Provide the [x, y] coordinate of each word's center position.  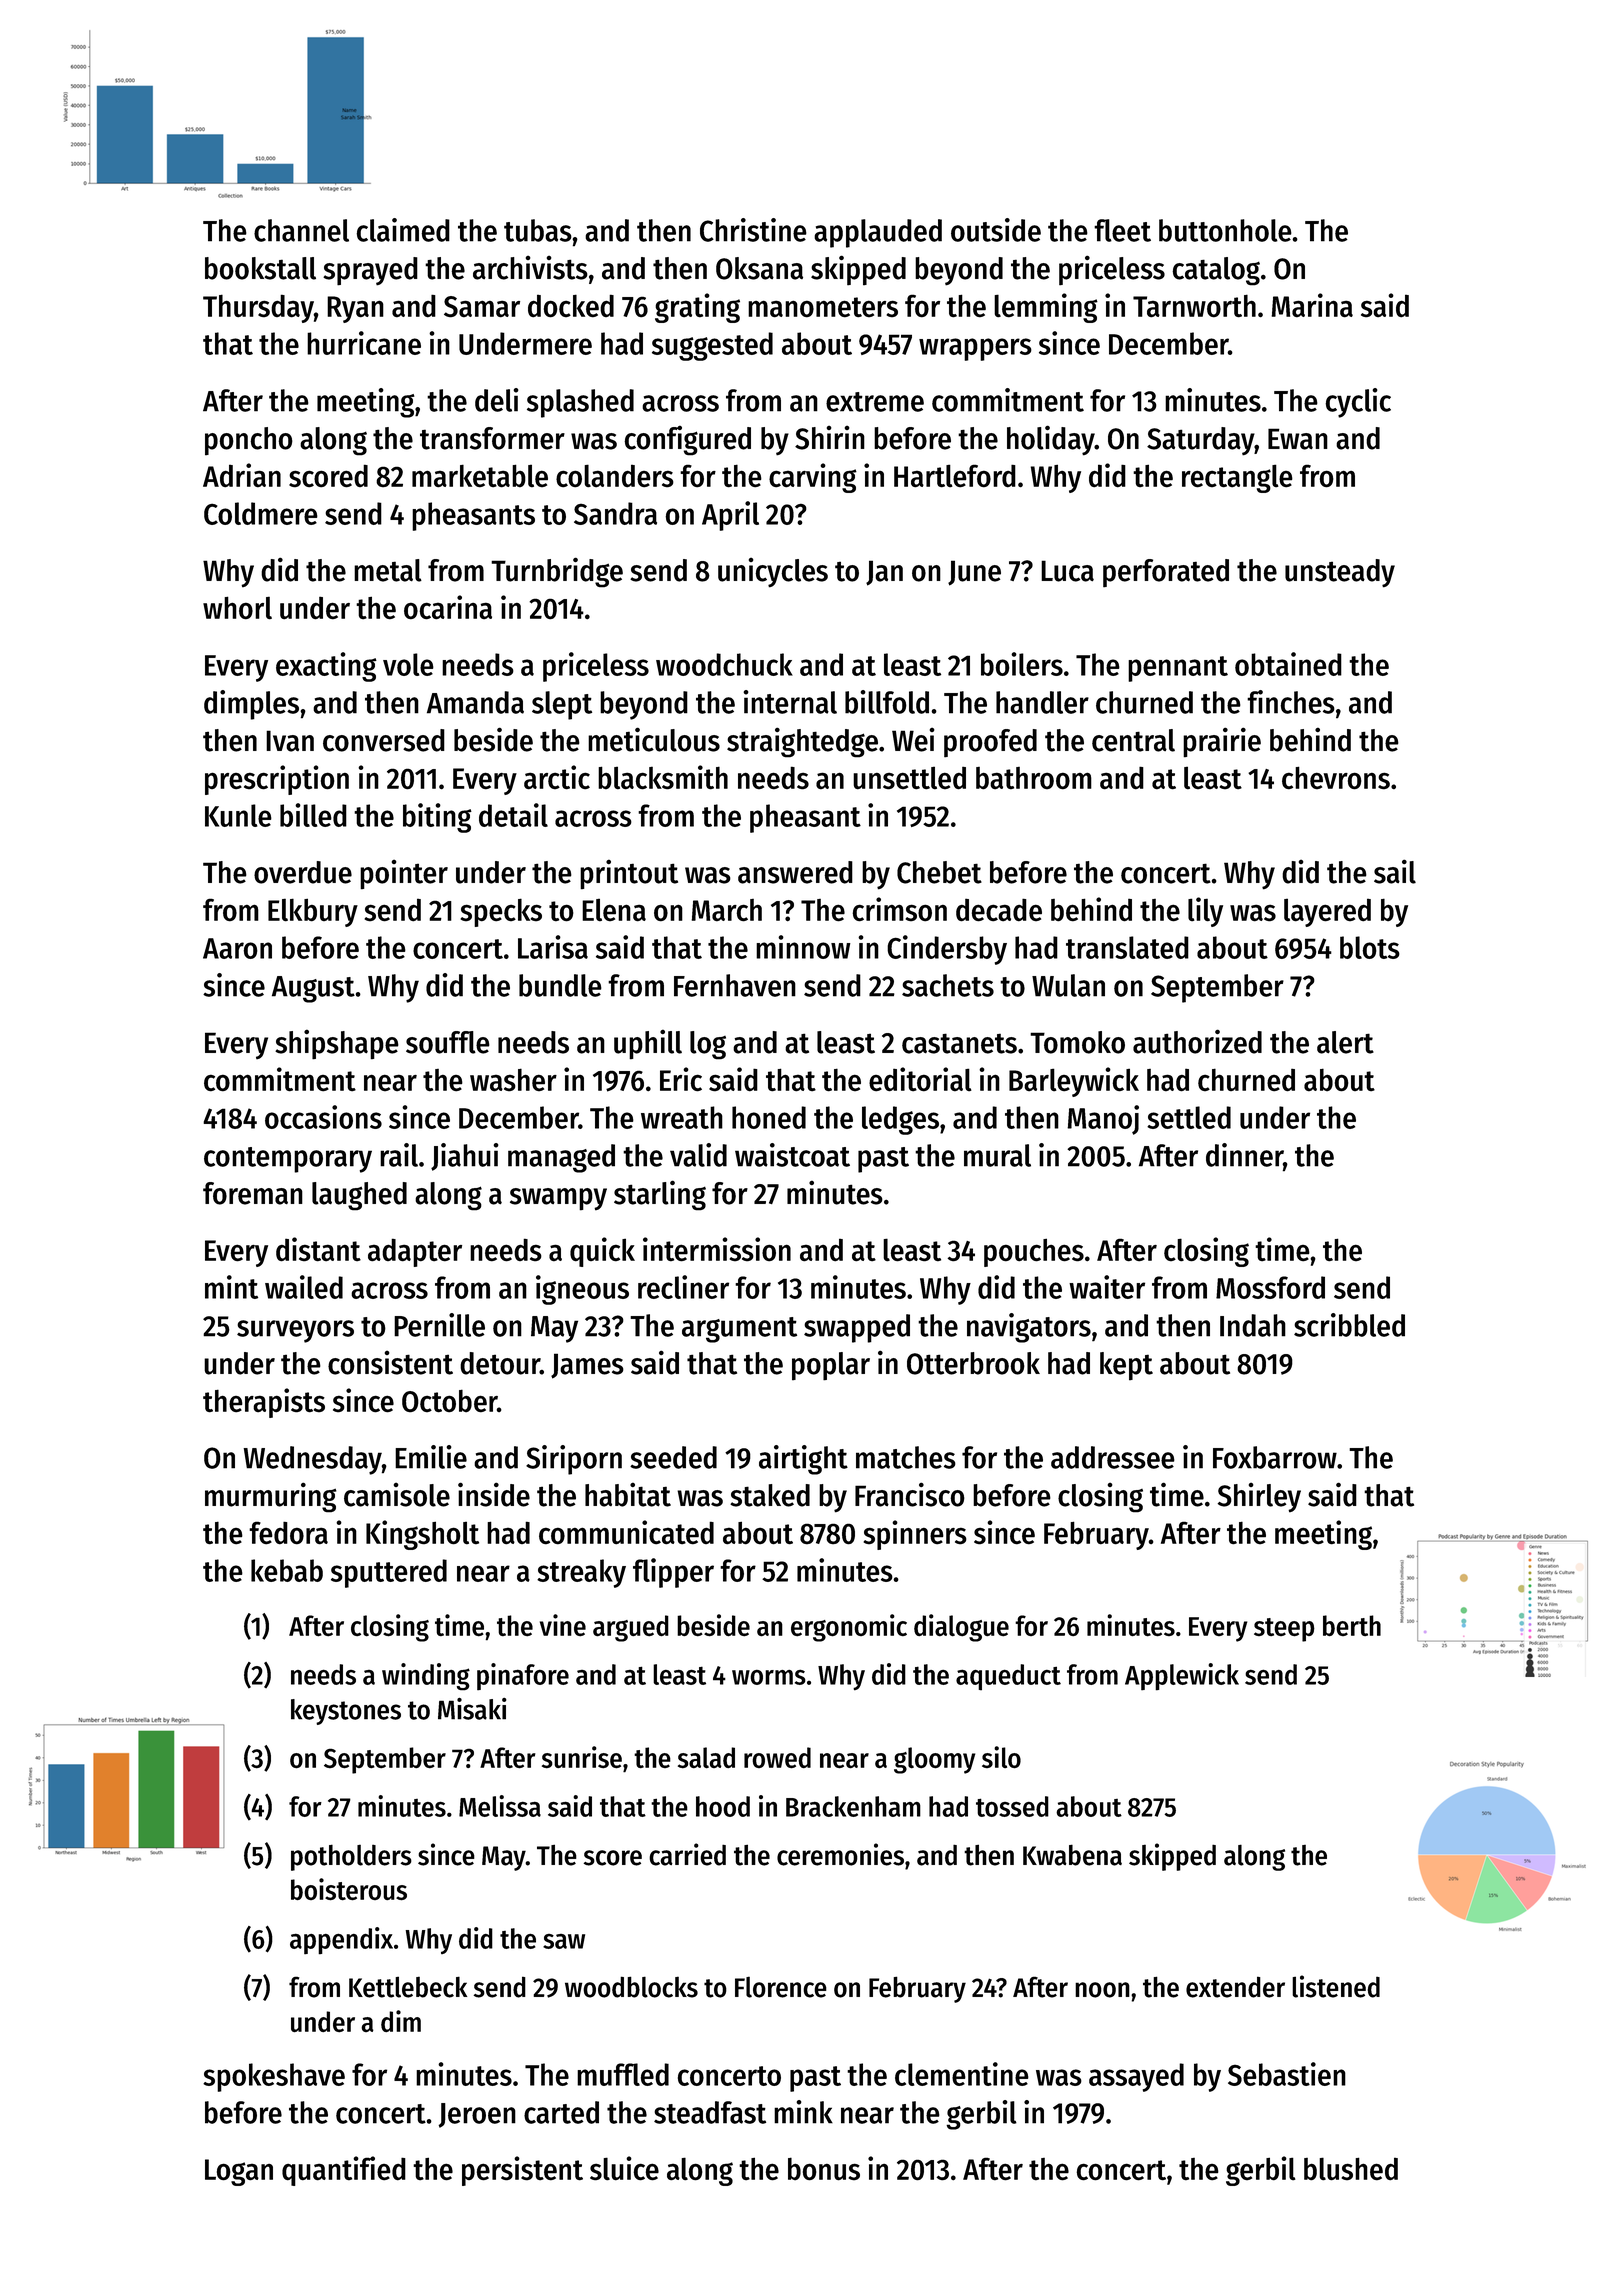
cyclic [1358, 403]
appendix [341, 1941]
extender [1235, 1987]
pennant [1178, 669]
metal [388, 570]
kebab [287, 1570]
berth [1352, 1625]
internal [790, 702]
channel [301, 230]
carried [687, 1854]
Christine [753, 230]
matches [906, 1457]
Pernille [439, 1325]
